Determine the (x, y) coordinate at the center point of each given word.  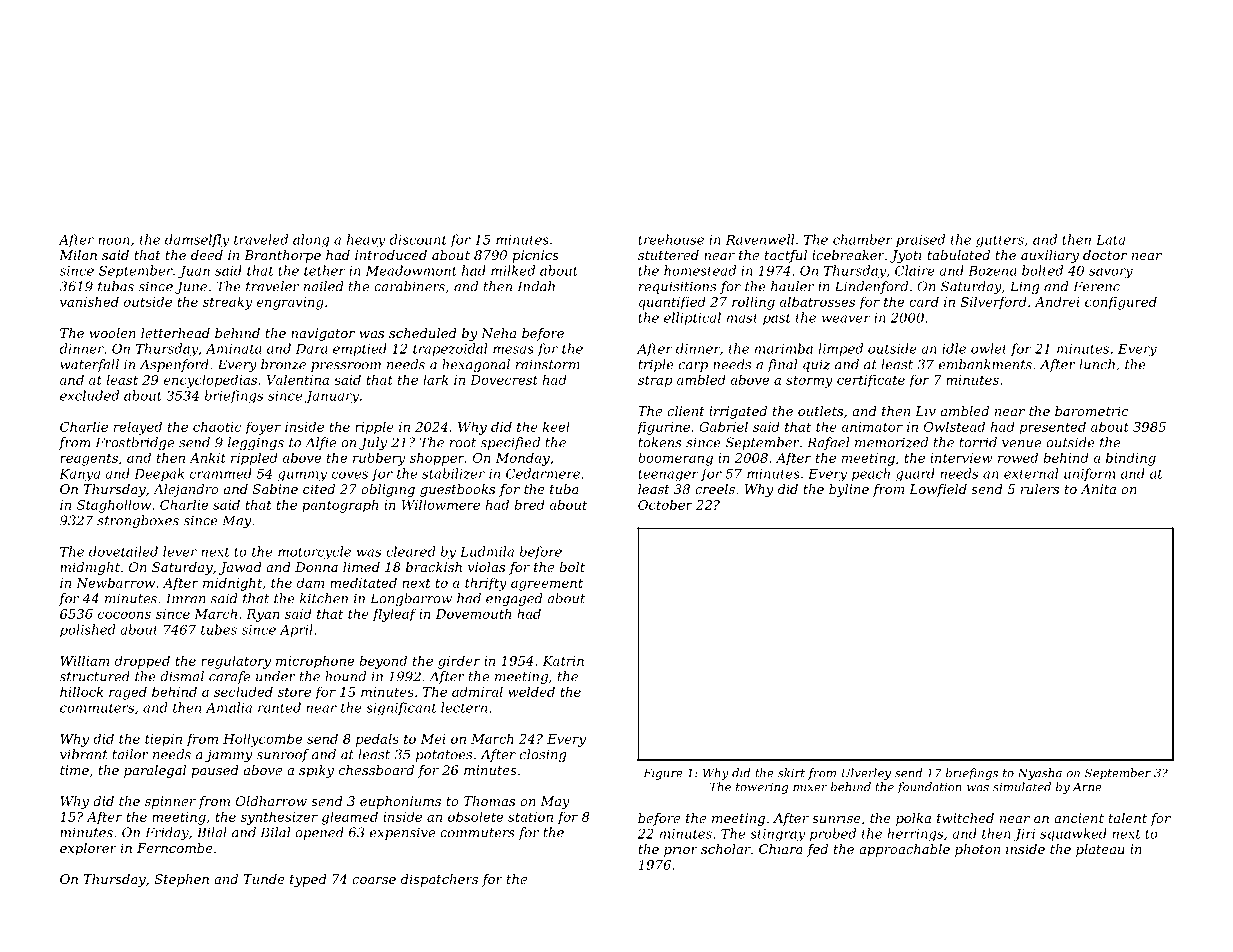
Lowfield (938, 490)
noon (114, 241)
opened (319, 833)
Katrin (563, 661)
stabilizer (453, 473)
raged (128, 693)
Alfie (320, 443)
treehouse (671, 239)
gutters (1000, 241)
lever (180, 551)
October (665, 504)
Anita (1098, 489)
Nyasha (1040, 774)
